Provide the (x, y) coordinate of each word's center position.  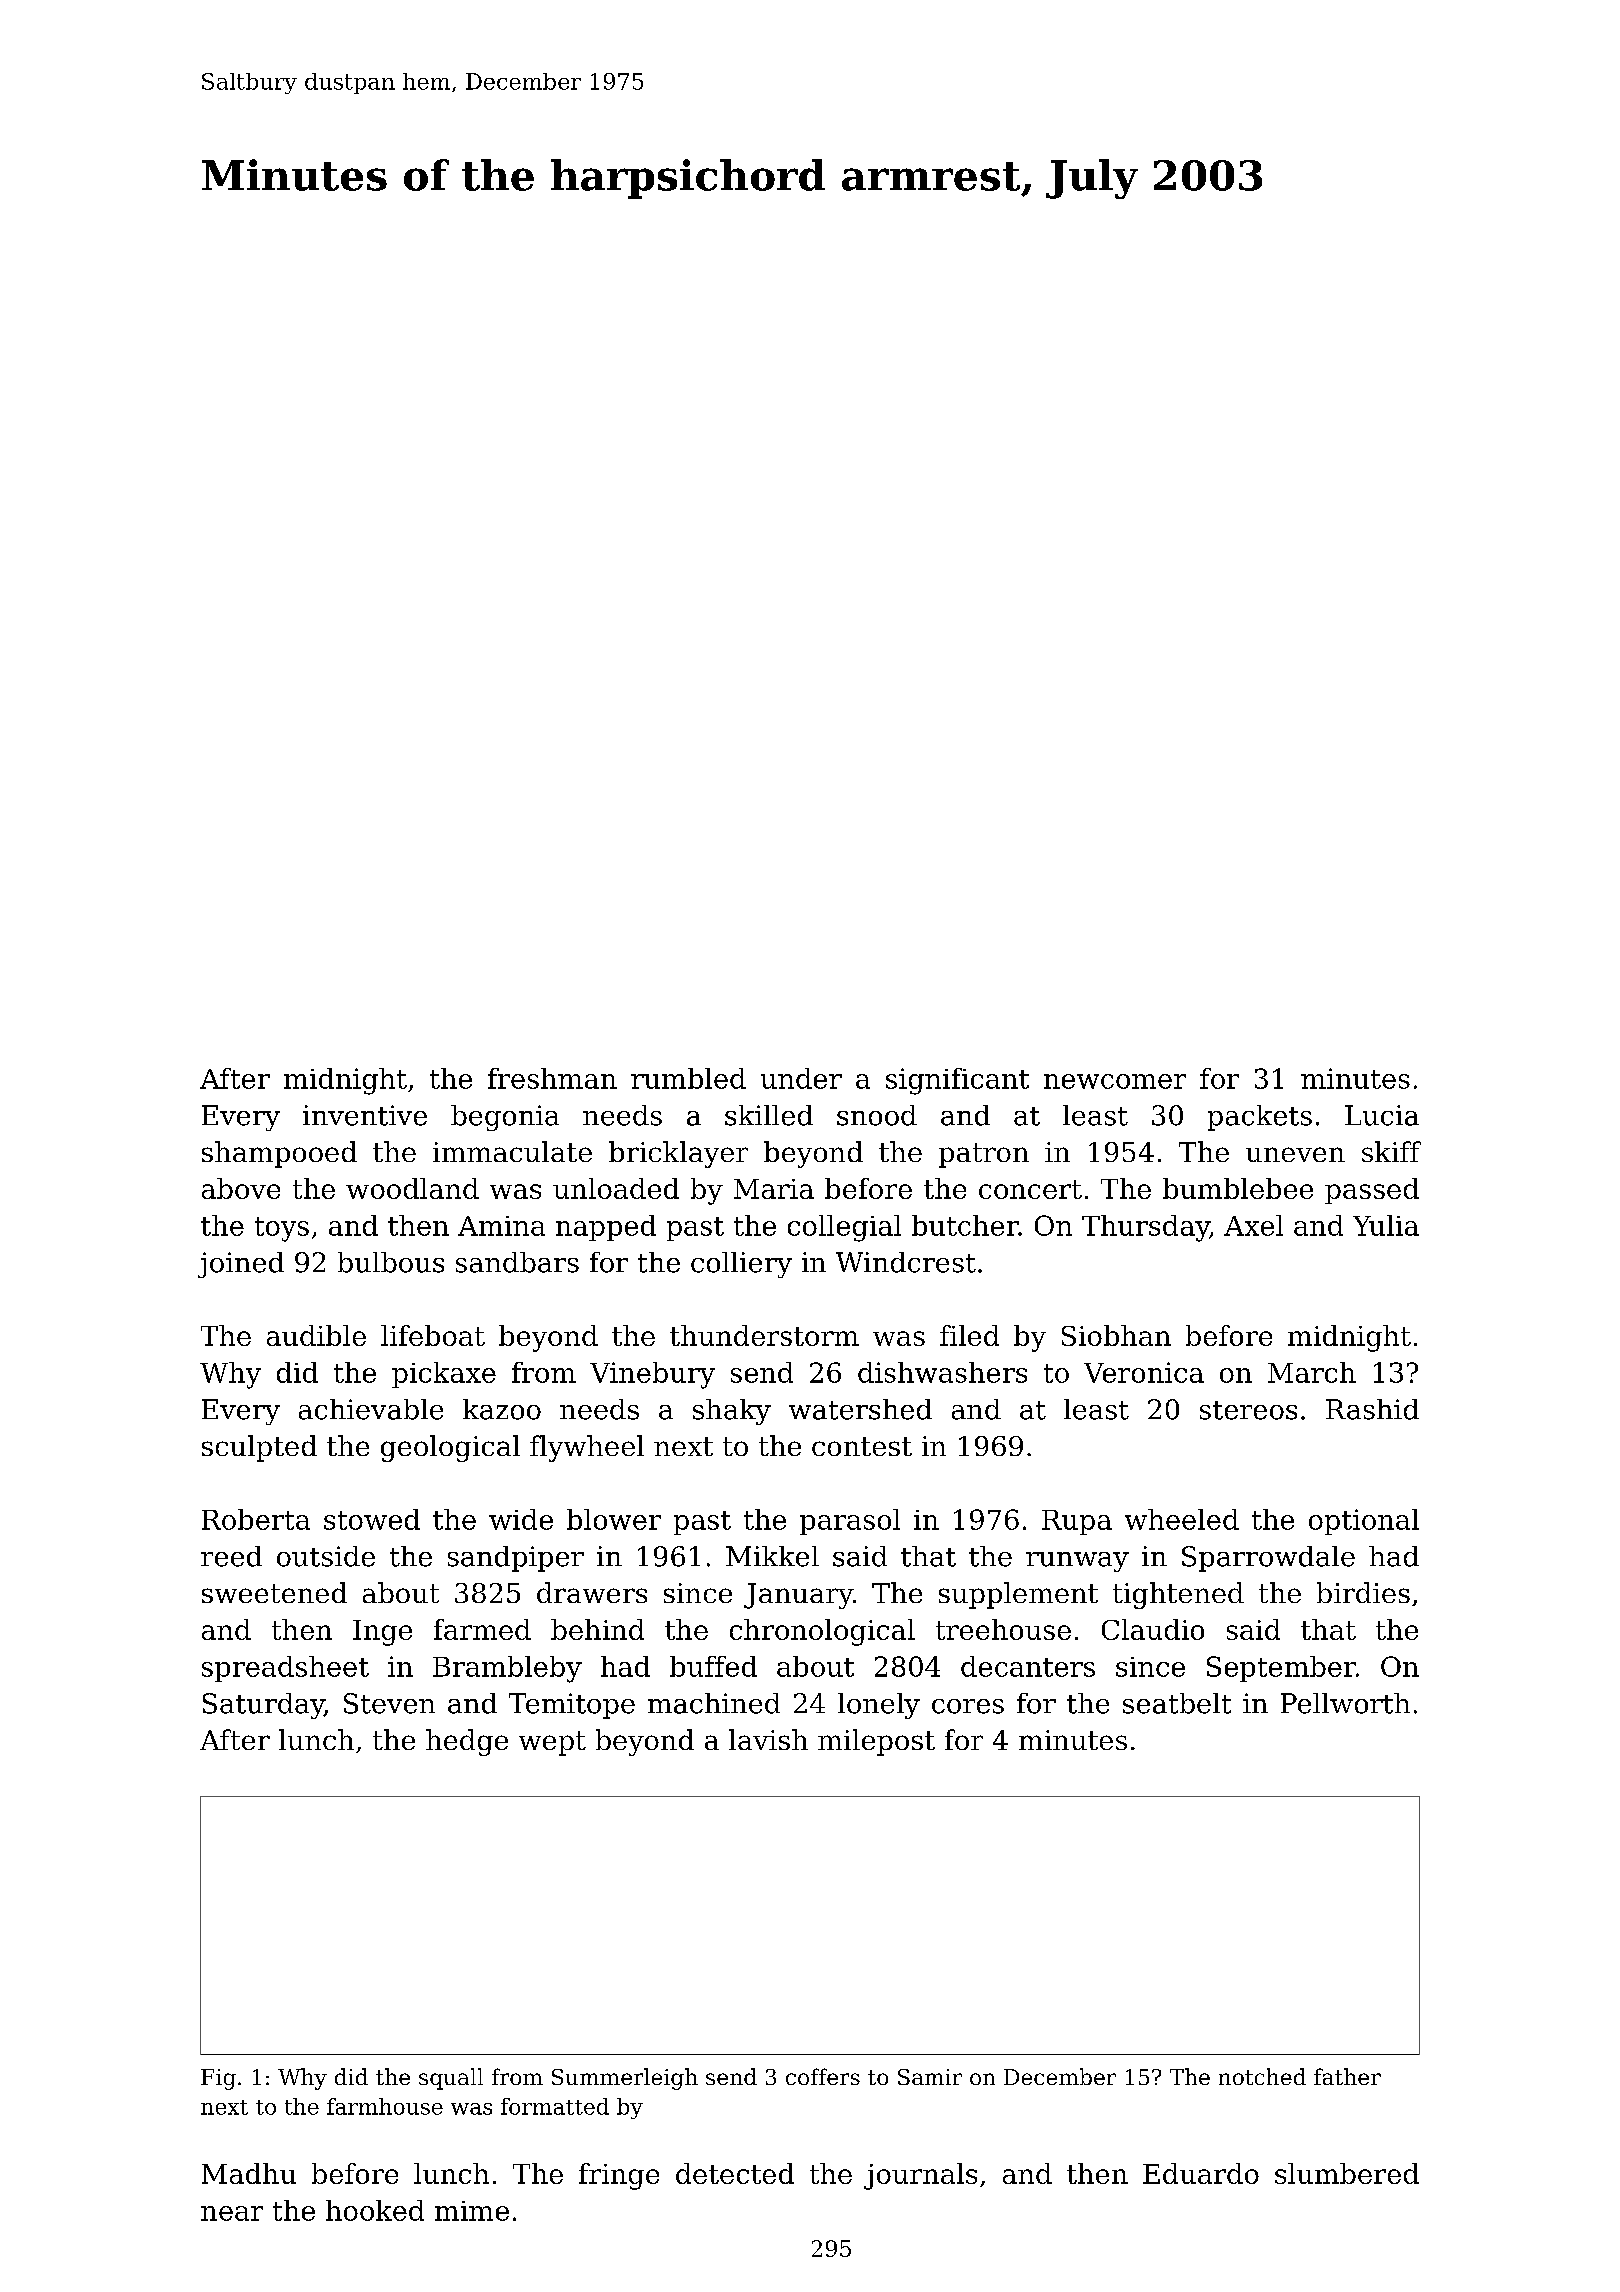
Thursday (1145, 1228)
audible (316, 1335)
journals (920, 2176)
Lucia (1382, 1115)
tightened (1178, 1595)
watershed (860, 1409)
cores (968, 1706)
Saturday (263, 1706)
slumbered (1347, 2173)
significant (957, 1081)
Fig (218, 2079)
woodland (412, 1188)
